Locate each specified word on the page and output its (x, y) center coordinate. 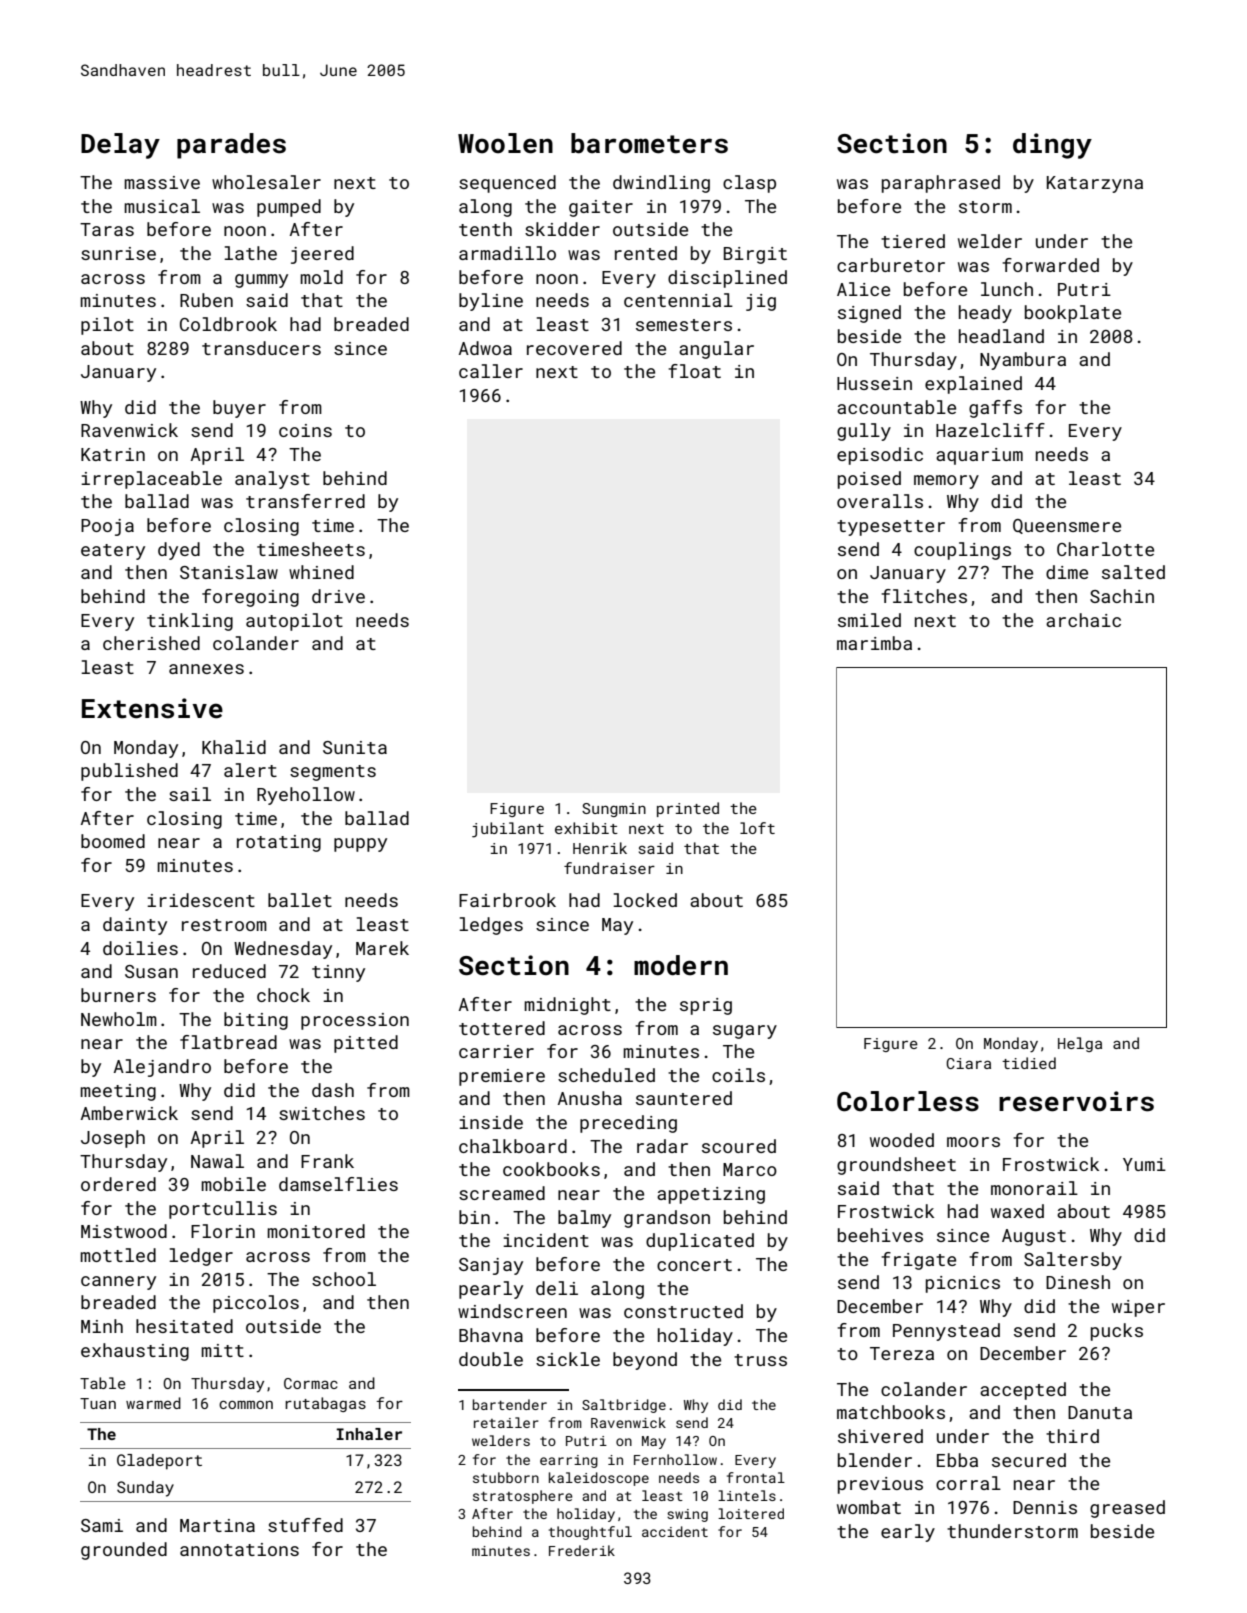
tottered (502, 1028)
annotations (239, 1549)
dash (333, 1090)
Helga (1080, 1044)
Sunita (355, 747)
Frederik (582, 1550)
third (1072, 1436)
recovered (574, 348)
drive (338, 596)
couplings (962, 551)
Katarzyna (1095, 184)
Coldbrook (228, 324)
